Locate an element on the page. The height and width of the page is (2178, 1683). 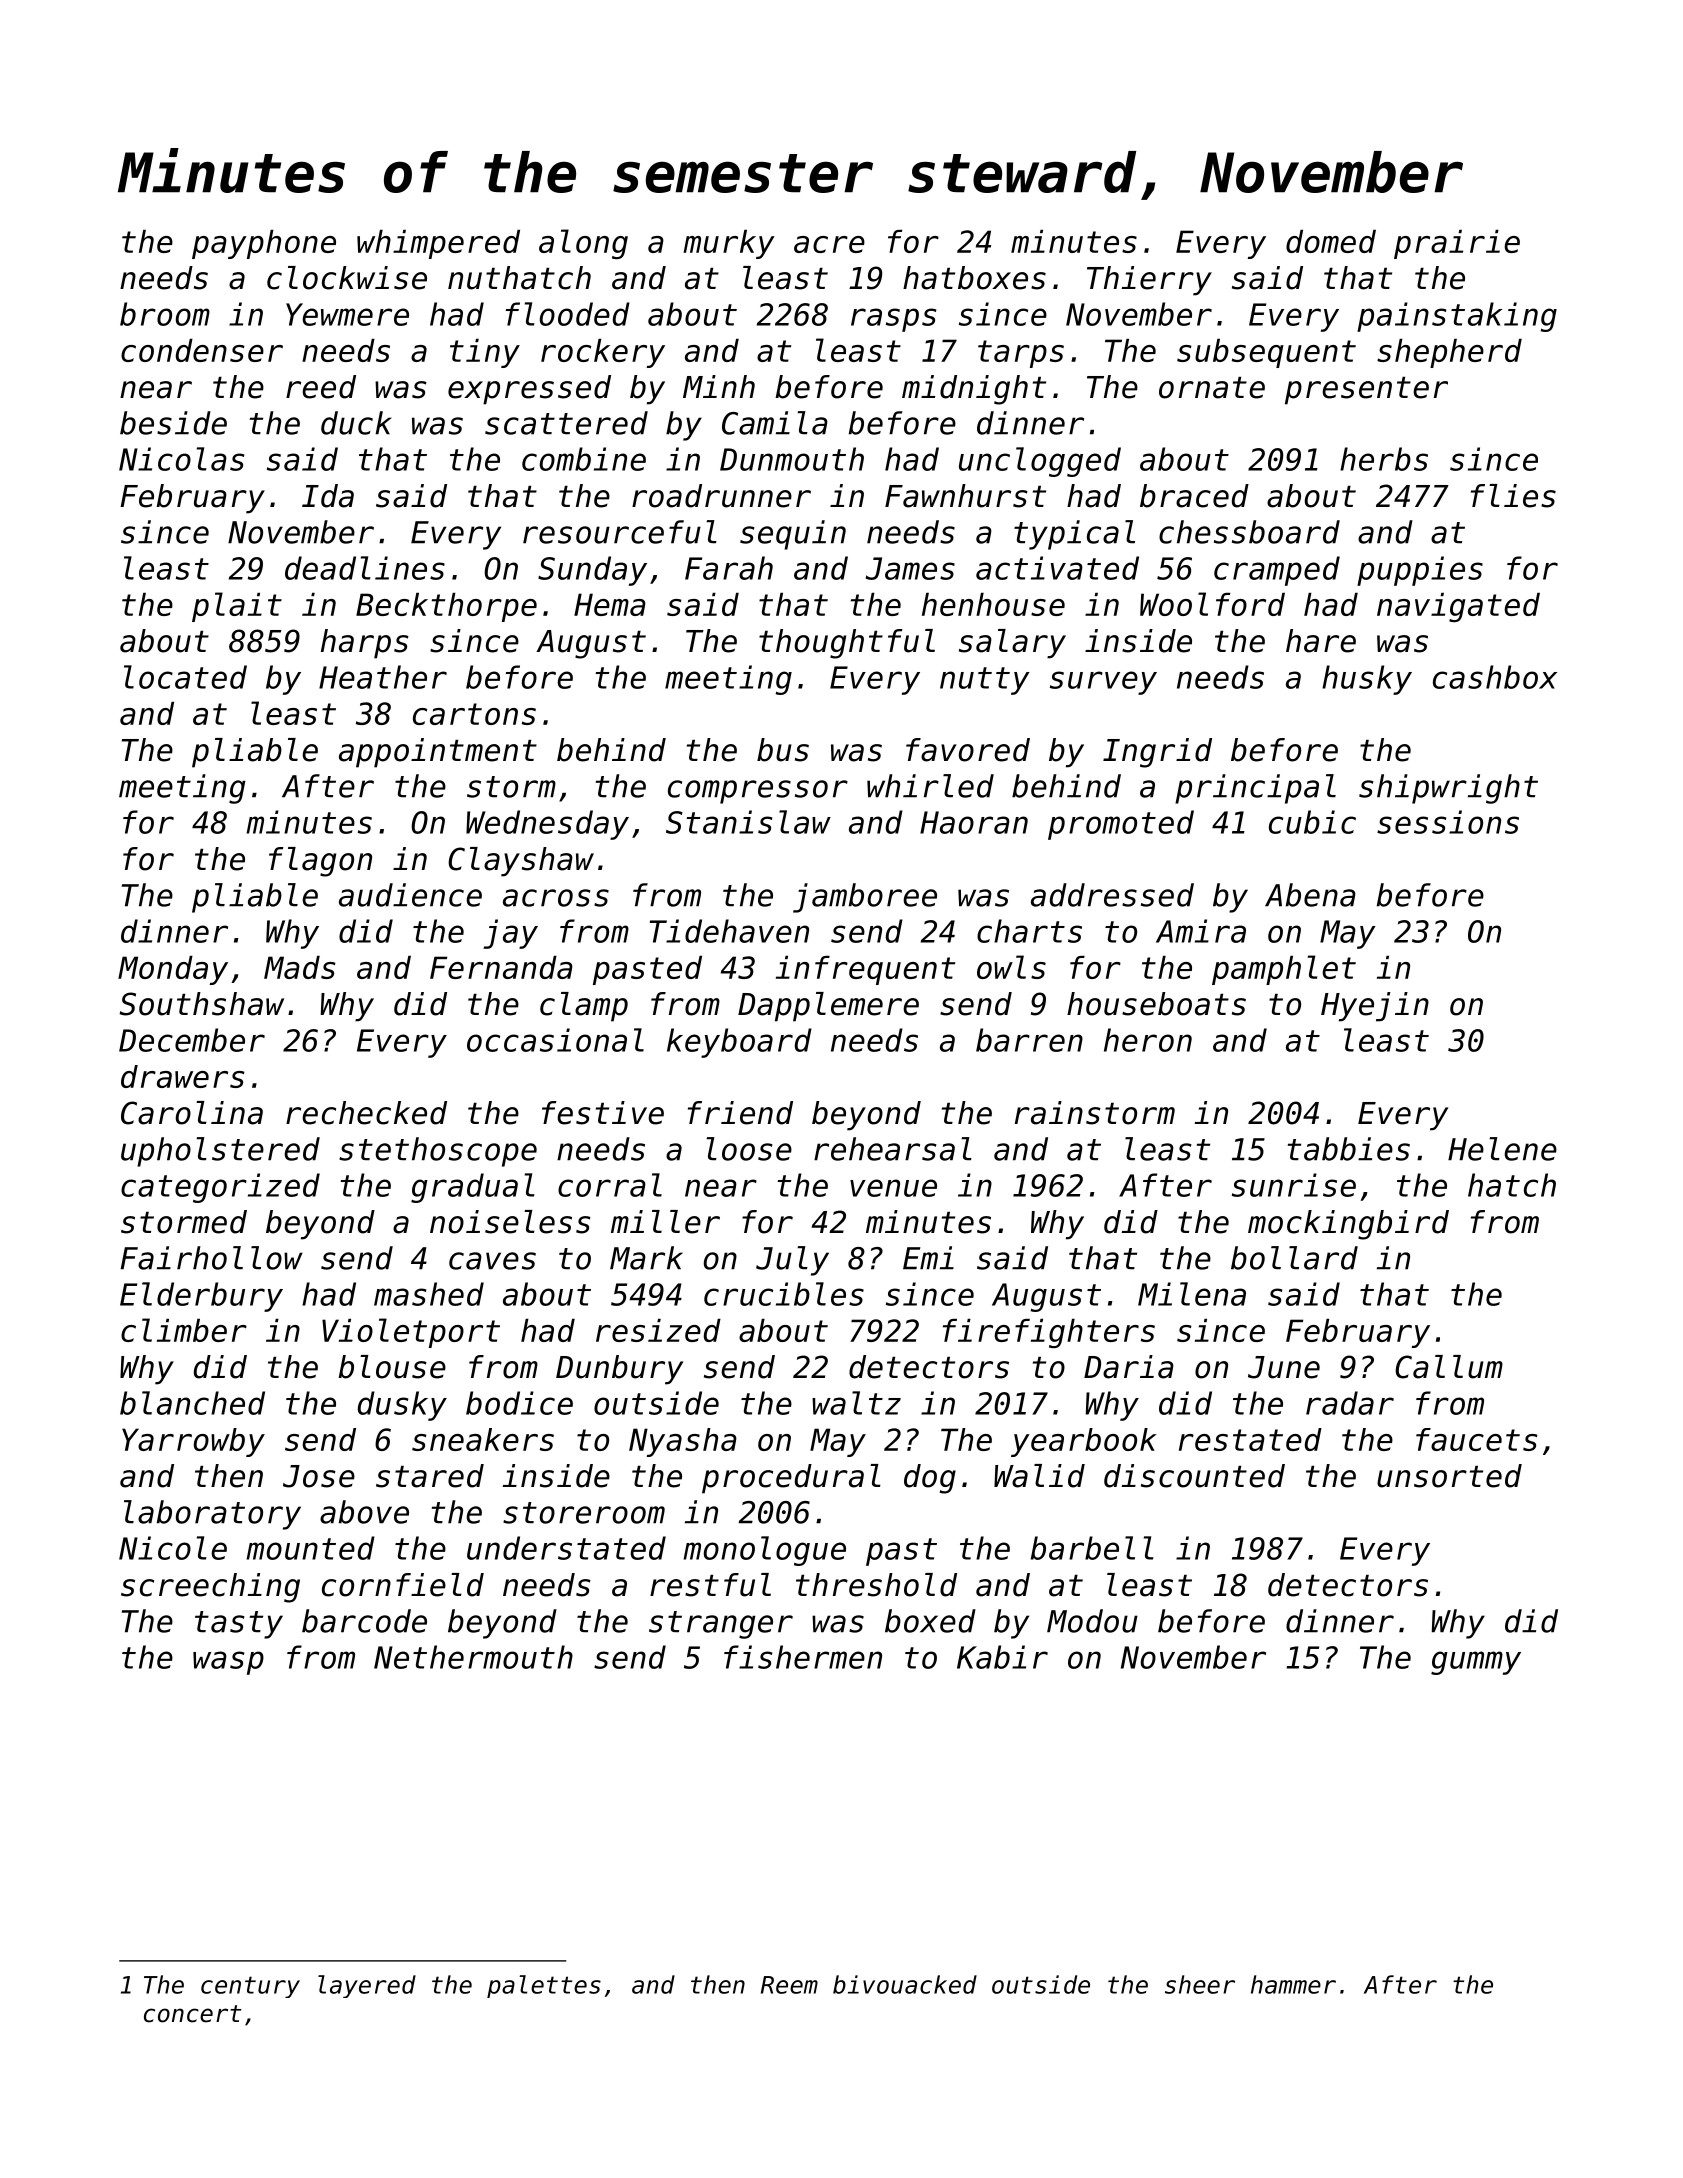
whimpered is located at coordinates (438, 244).
